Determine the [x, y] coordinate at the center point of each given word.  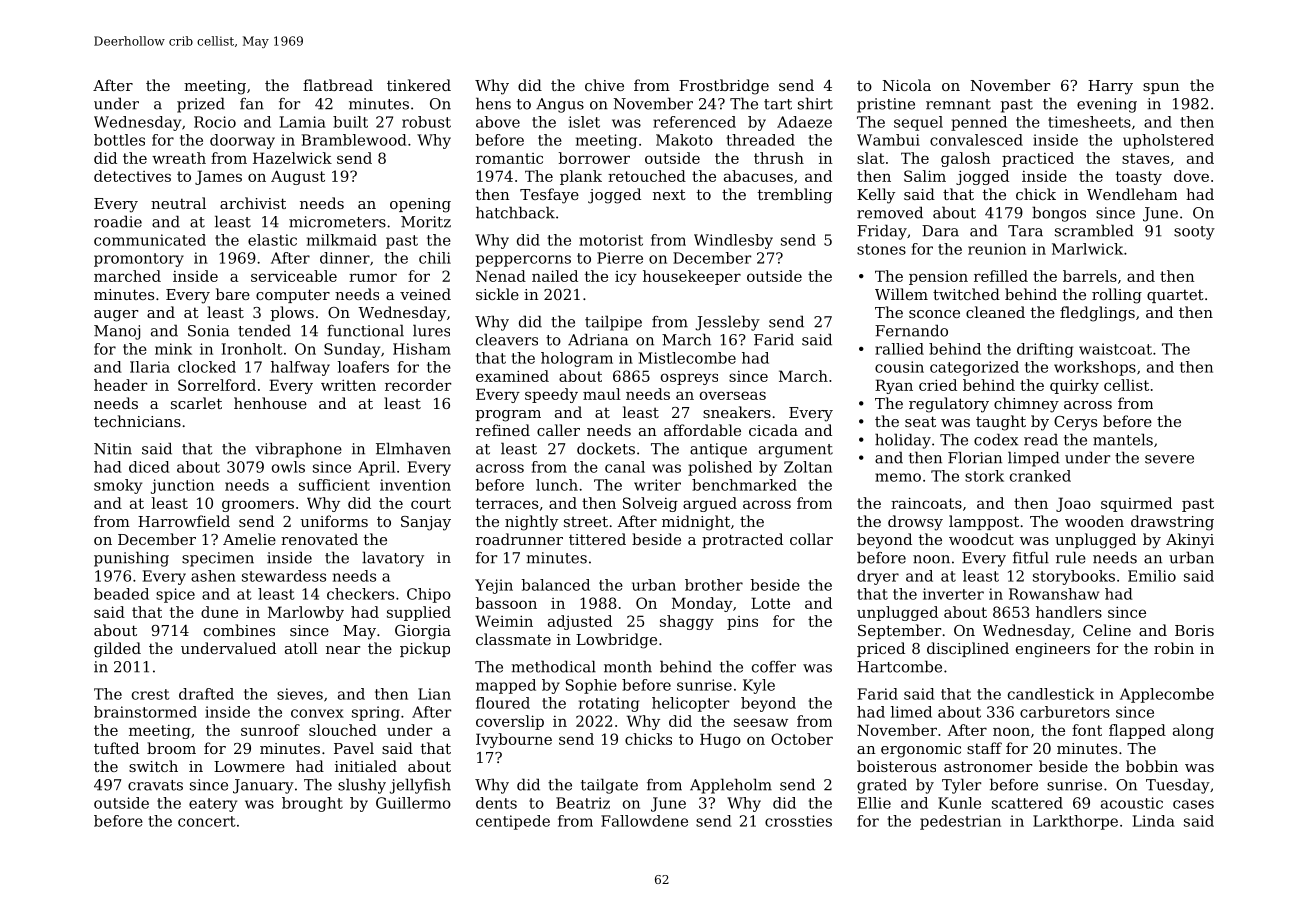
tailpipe [613, 323]
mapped [506, 686]
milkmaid [342, 240]
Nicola [907, 85]
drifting [1045, 350]
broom [171, 748]
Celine [1107, 630]
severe [1169, 459]
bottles [119, 140]
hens [493, 103]
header [120, 385]
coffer [774, 667]
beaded [121, 594]
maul [602, 394]
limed [911, 712]
